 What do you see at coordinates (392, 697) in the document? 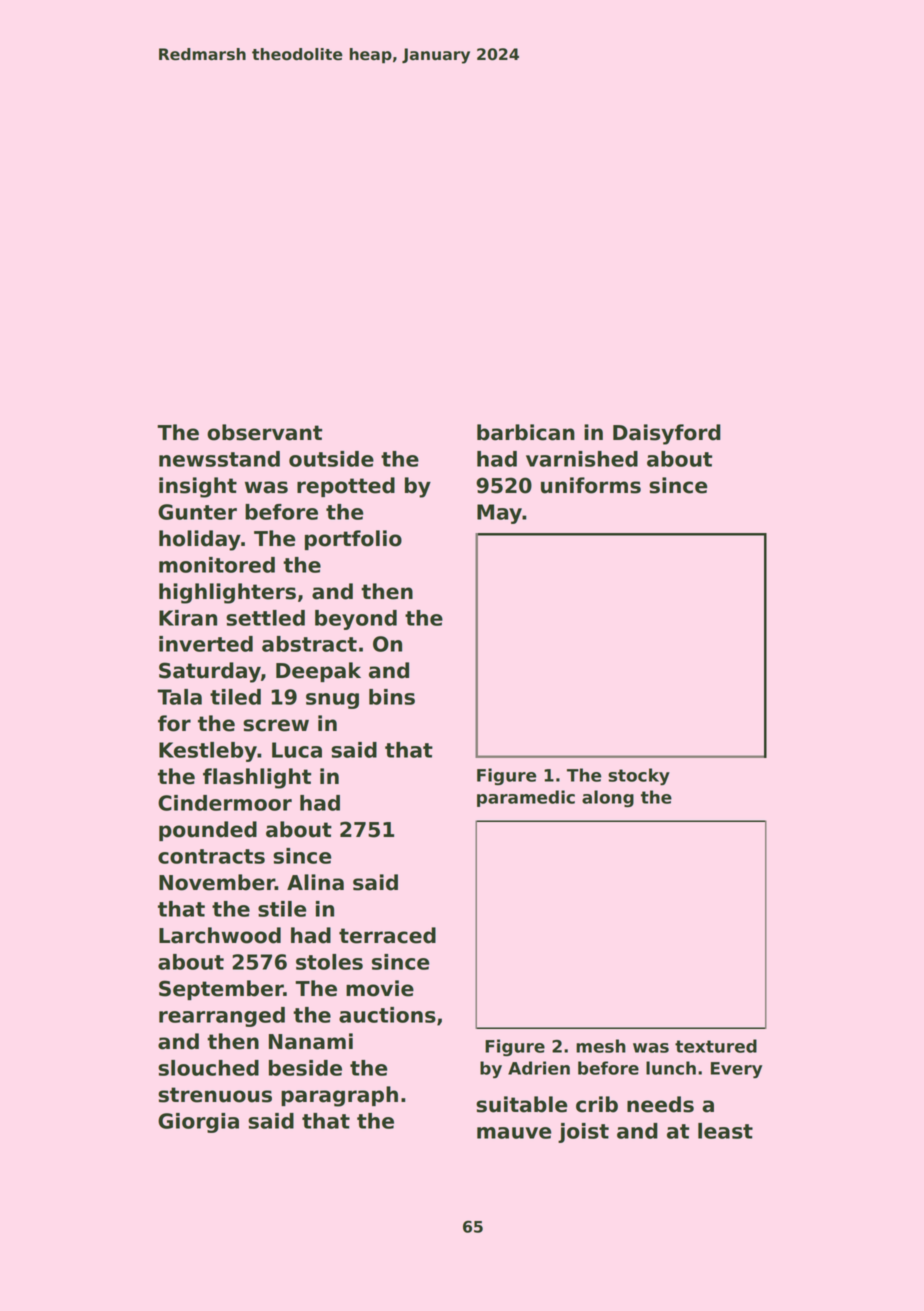
I see `bins` at bounding box center [392, 697].
